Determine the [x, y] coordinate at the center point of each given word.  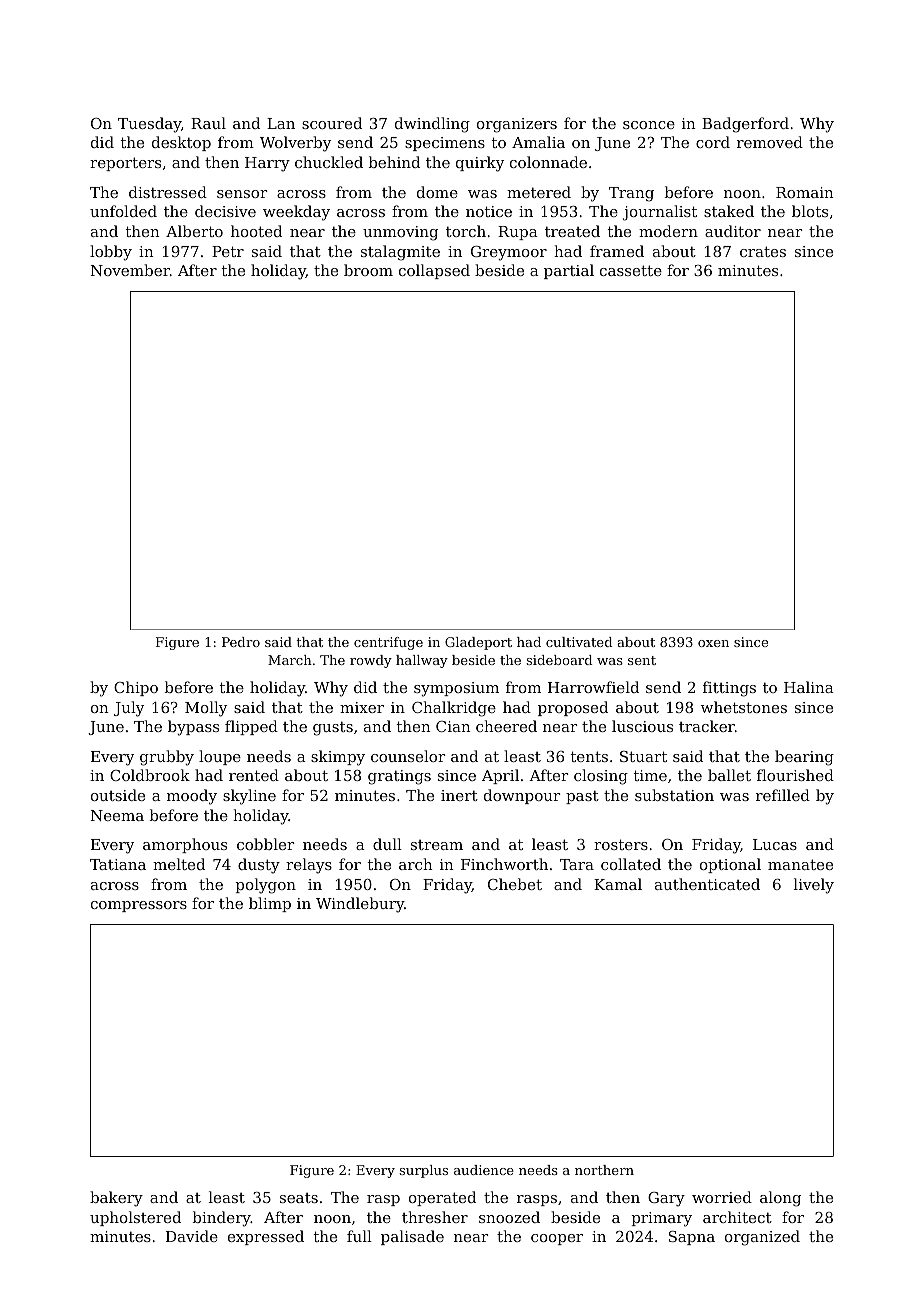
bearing [804, 758]
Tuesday [149, 125]
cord [713, 142]
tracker [707, 726]
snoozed [509, 1217]
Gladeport [478, 643]
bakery [116, 1199]
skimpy [338, 758]
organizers [517, 125]
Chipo [136, 688]
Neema [117, 815]
